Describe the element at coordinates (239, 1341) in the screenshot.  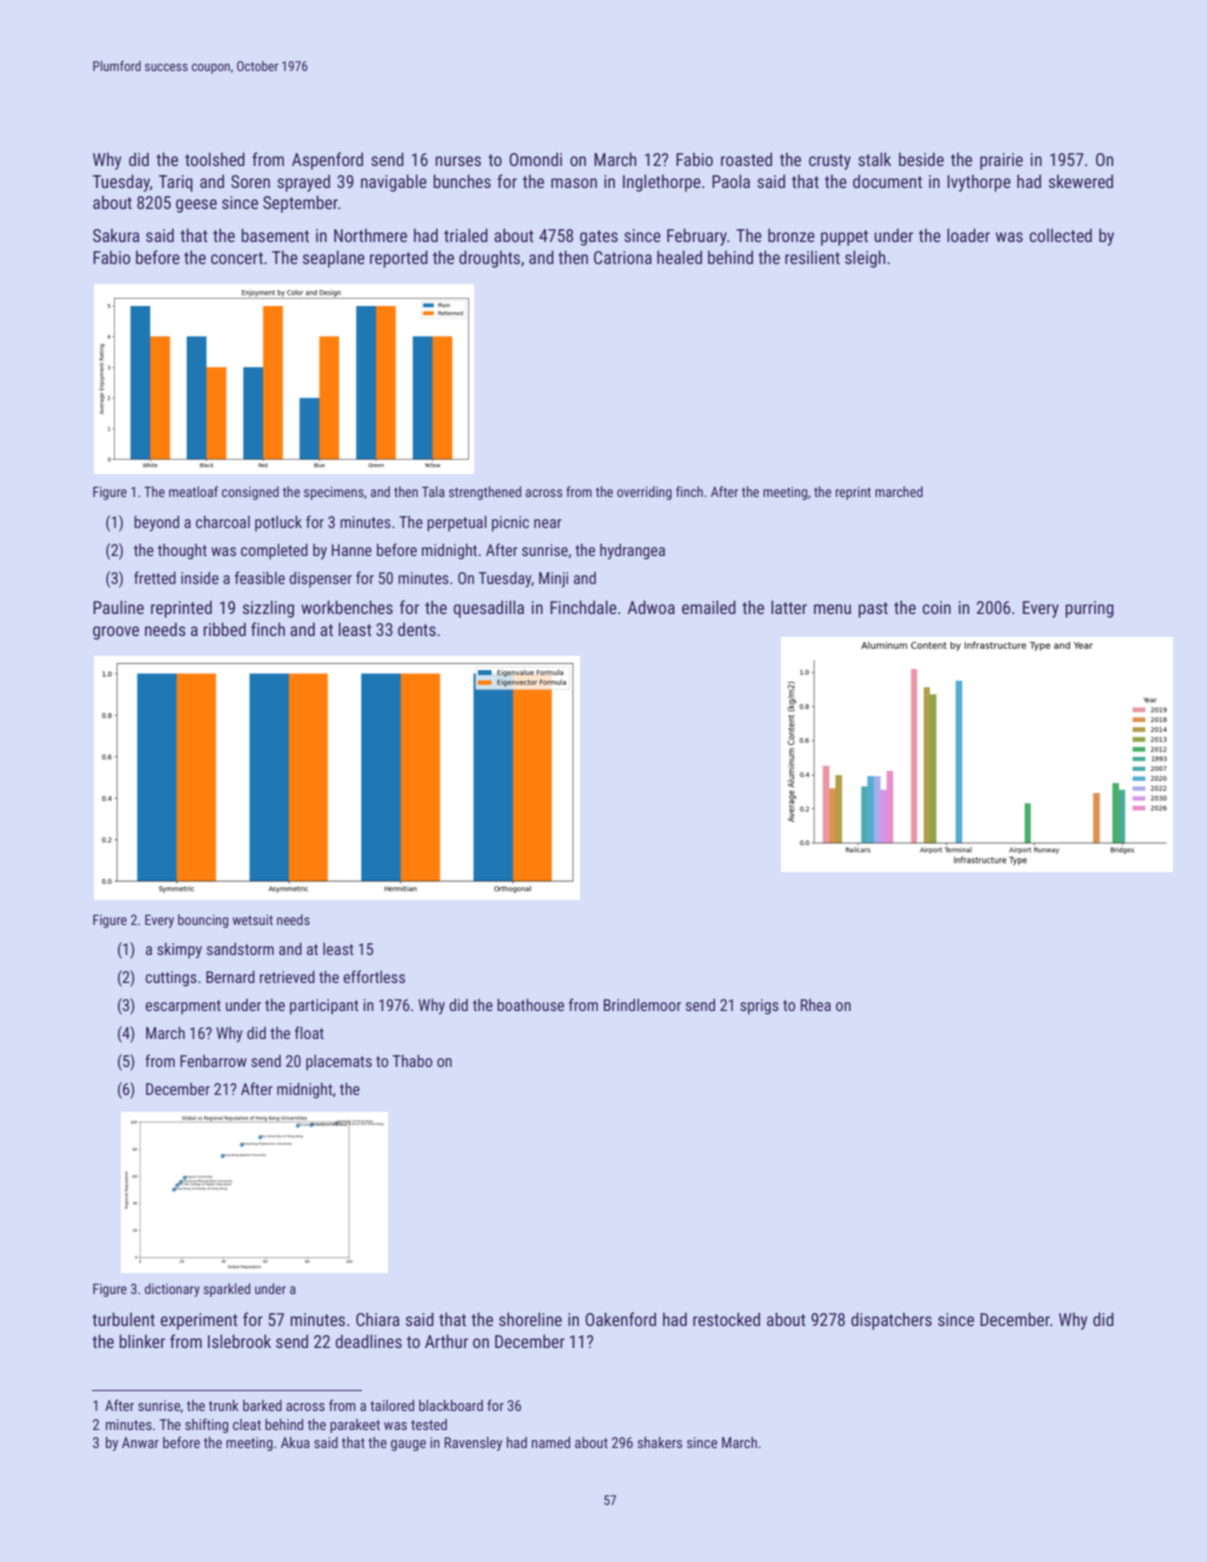
I see `Islebrook` at that location.
